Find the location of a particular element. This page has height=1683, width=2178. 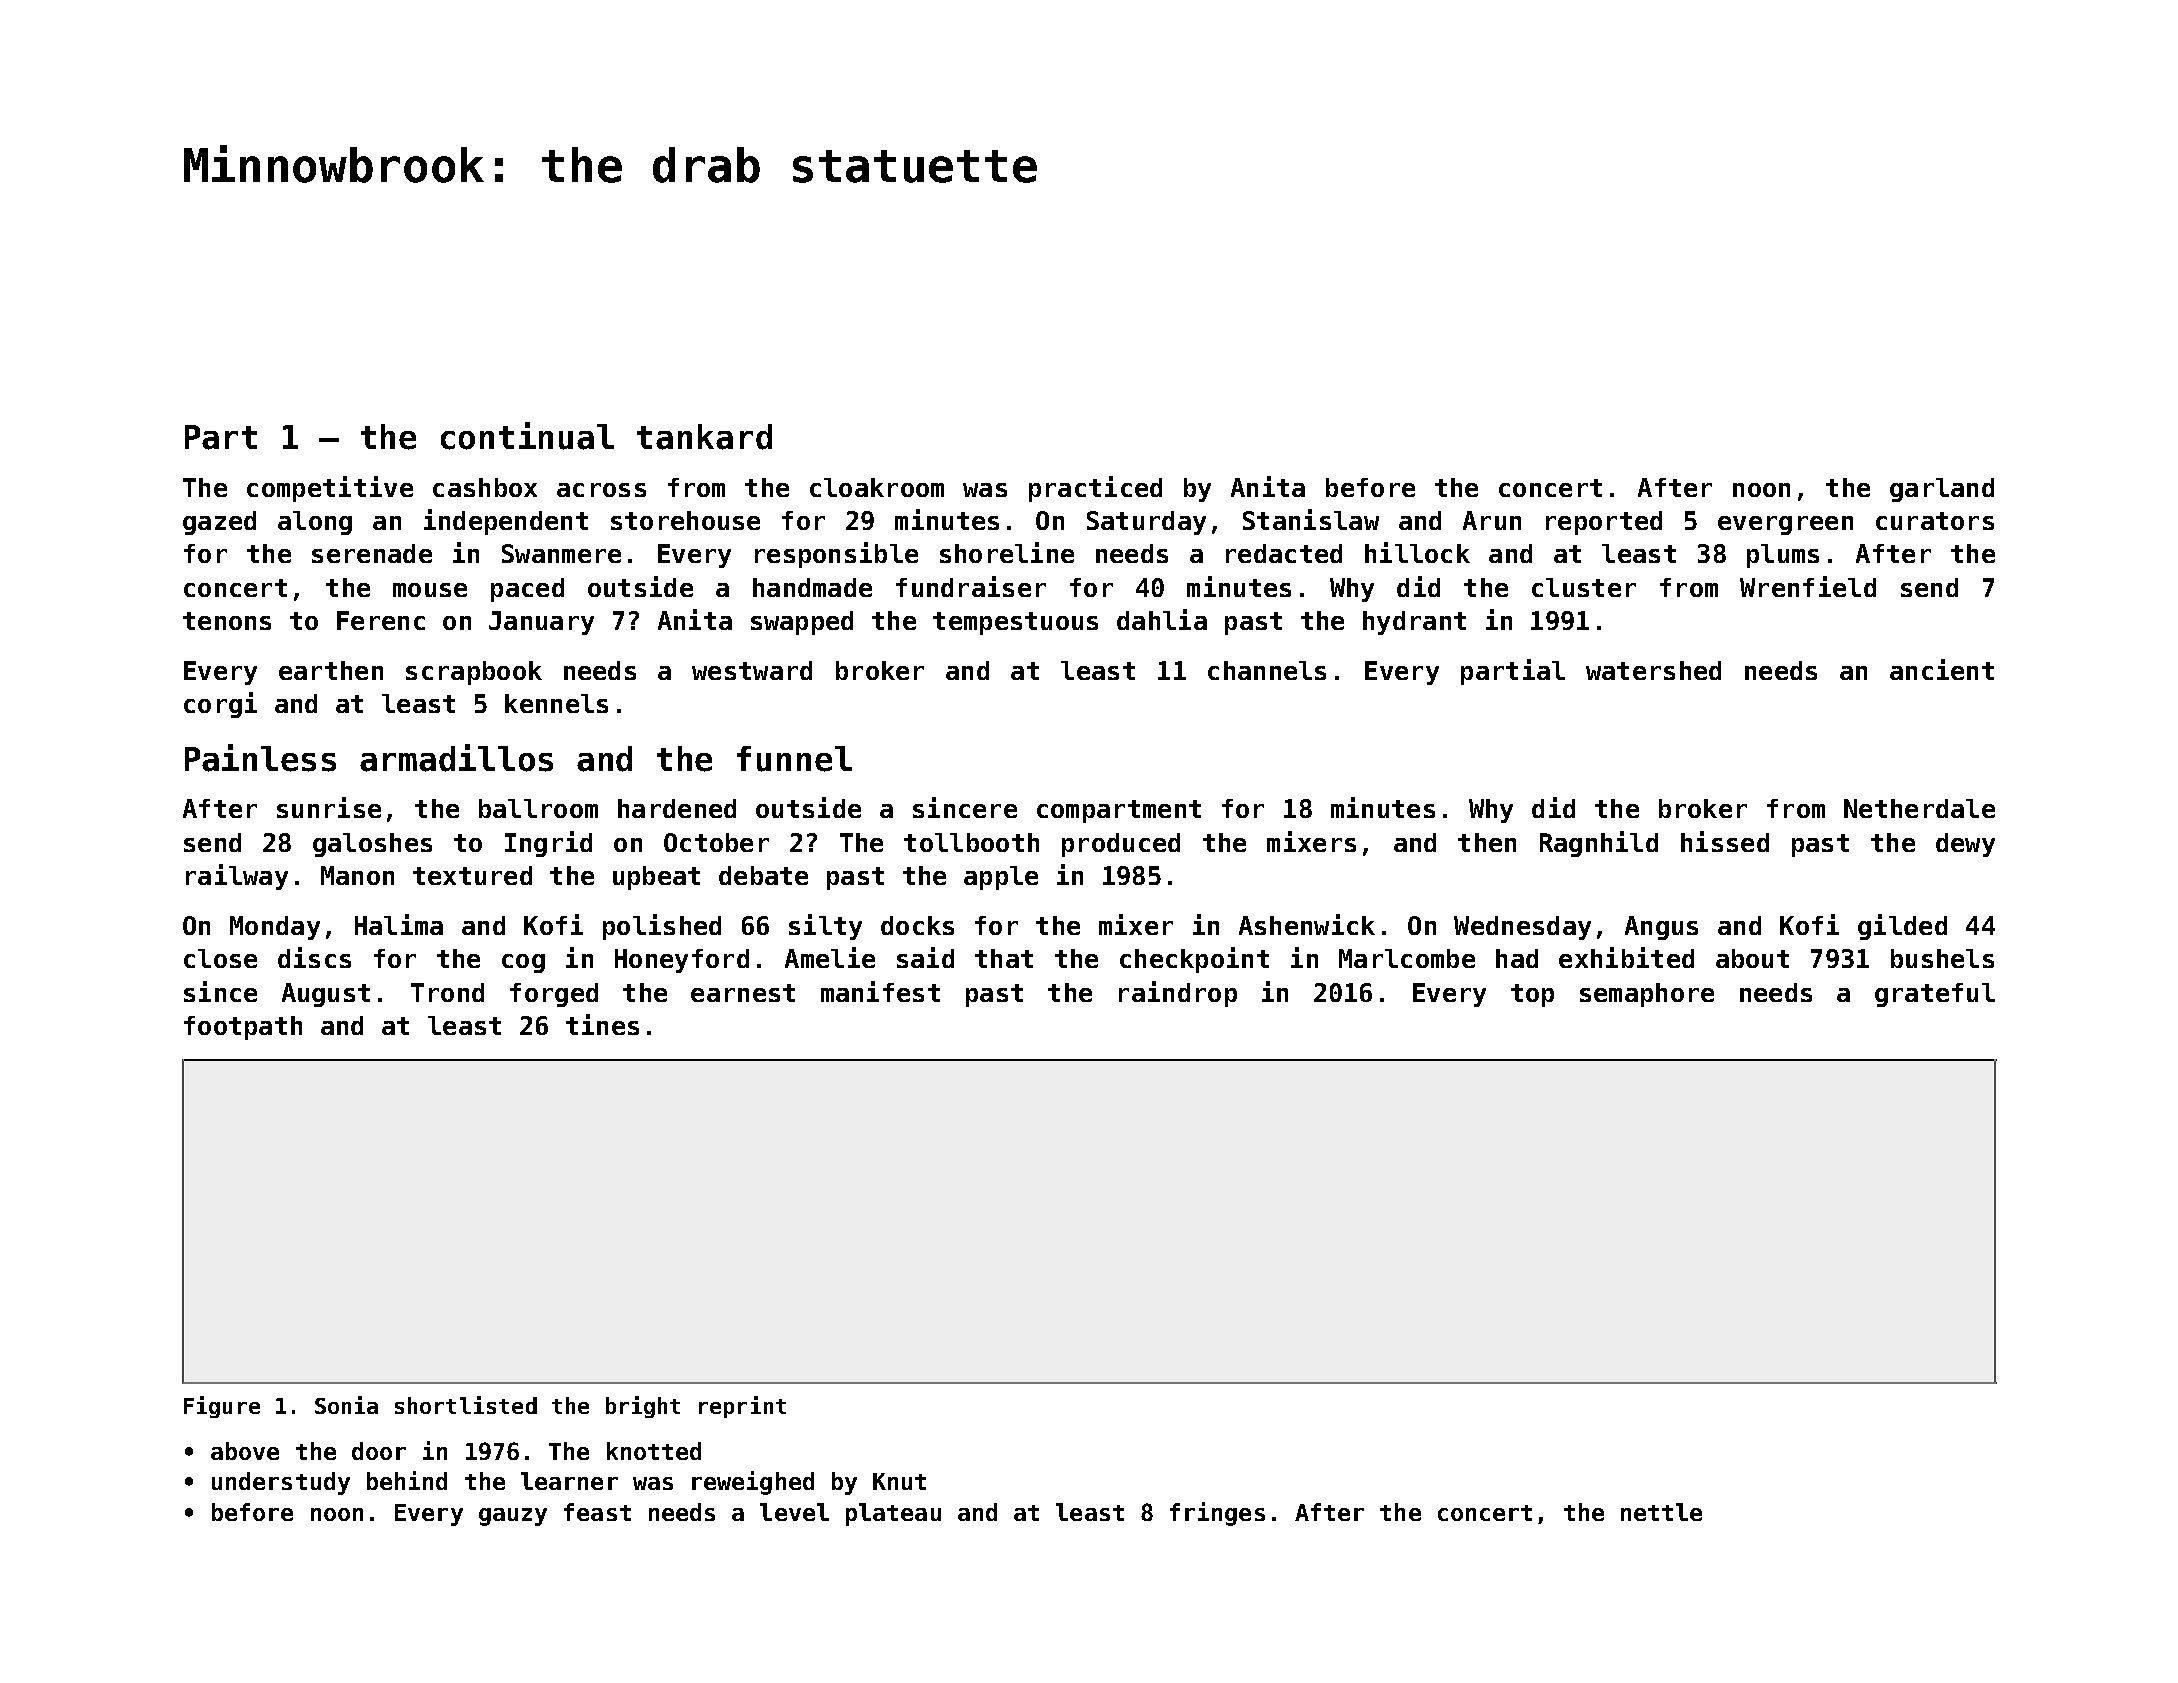

understudy is located at coordinates (281, 1483).
